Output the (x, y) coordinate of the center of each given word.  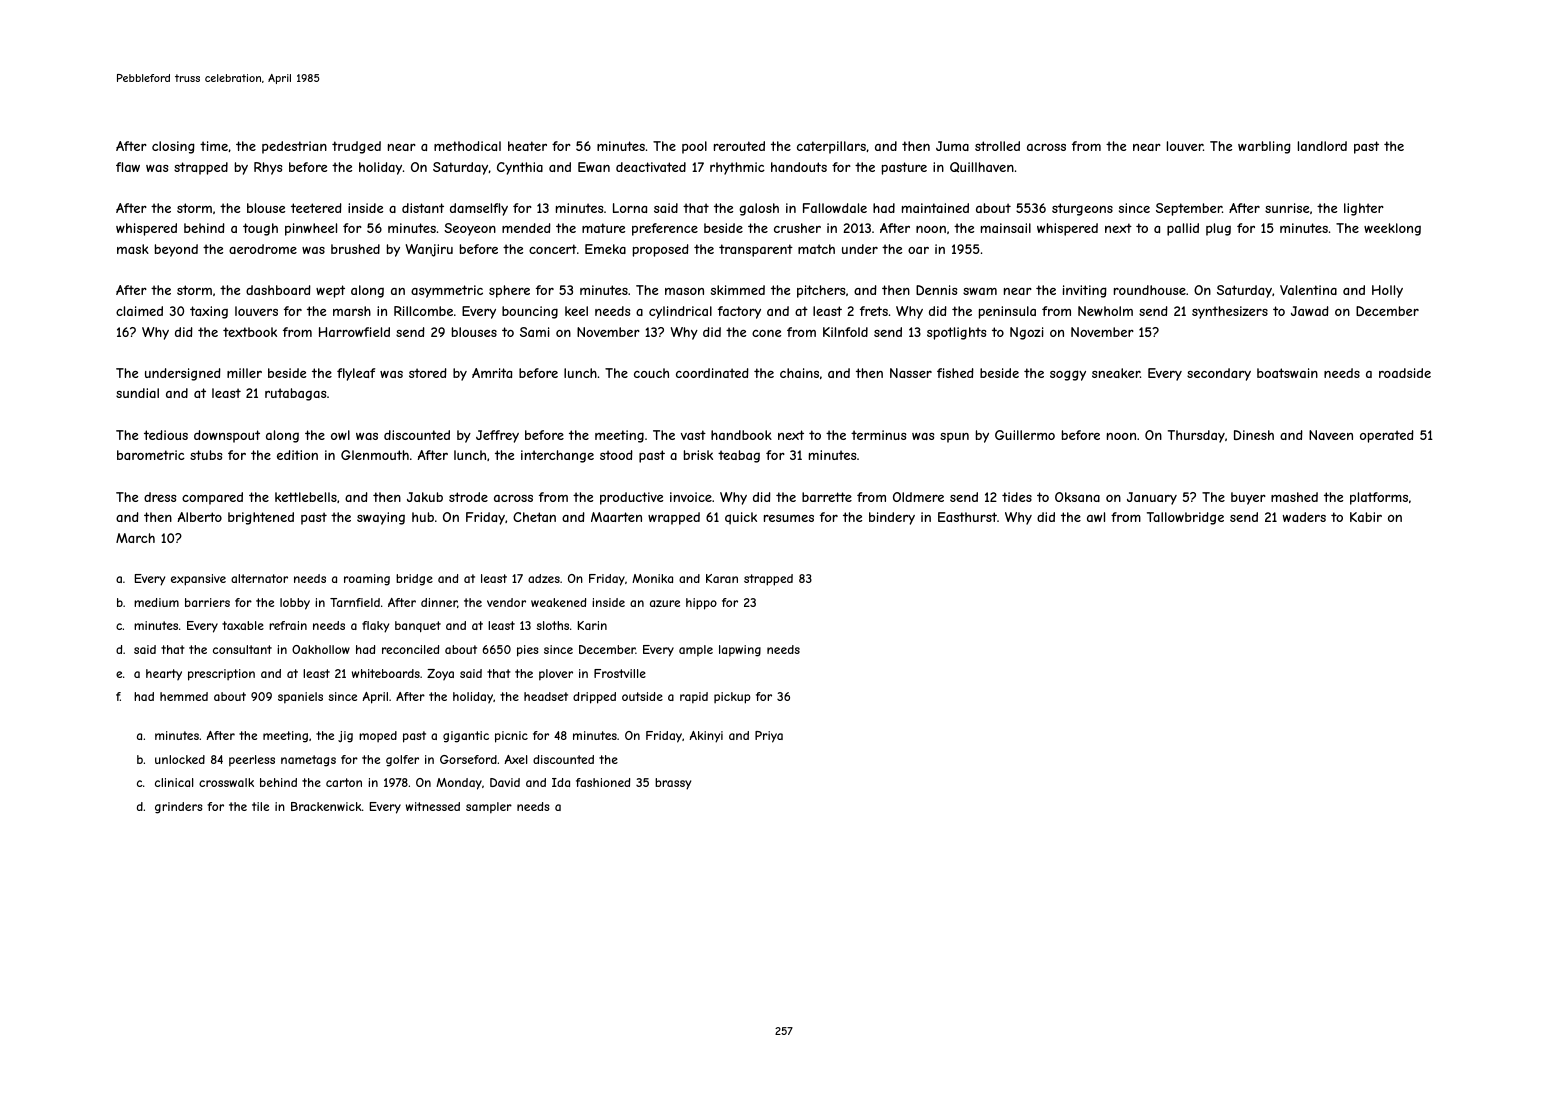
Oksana (1077, 497)
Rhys (268, 168)
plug (1218, 229)
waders (1304, 517)
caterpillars (831, 147)
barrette (827, 497)
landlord (1322, 146)
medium (156, 602)
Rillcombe (423, 311)
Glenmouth (375, 455)
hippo (701, 604)
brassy (673, 784)
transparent (756, 250)
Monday (459, 784)
